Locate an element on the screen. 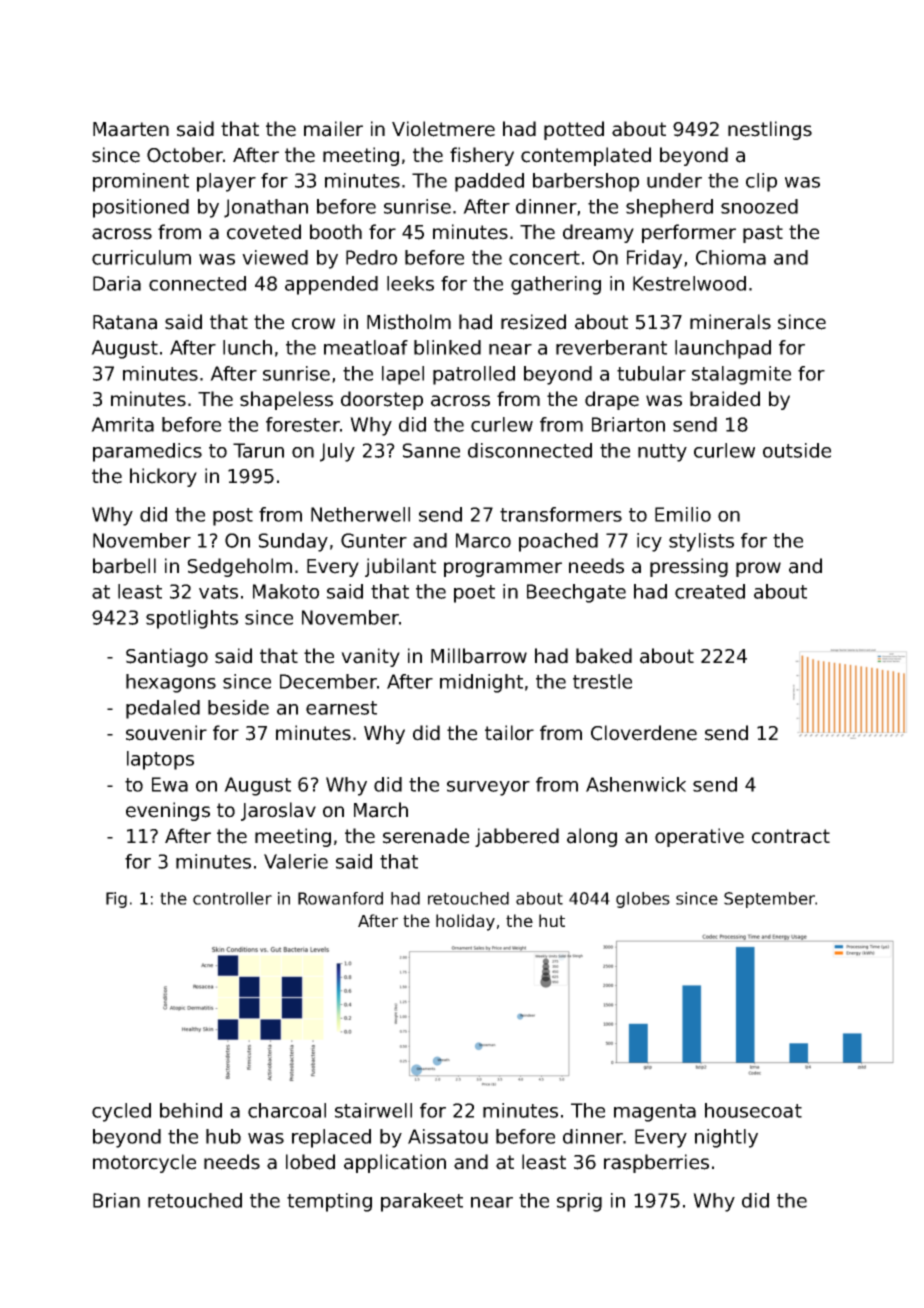  evenings is located at coordinates (168, 811).
